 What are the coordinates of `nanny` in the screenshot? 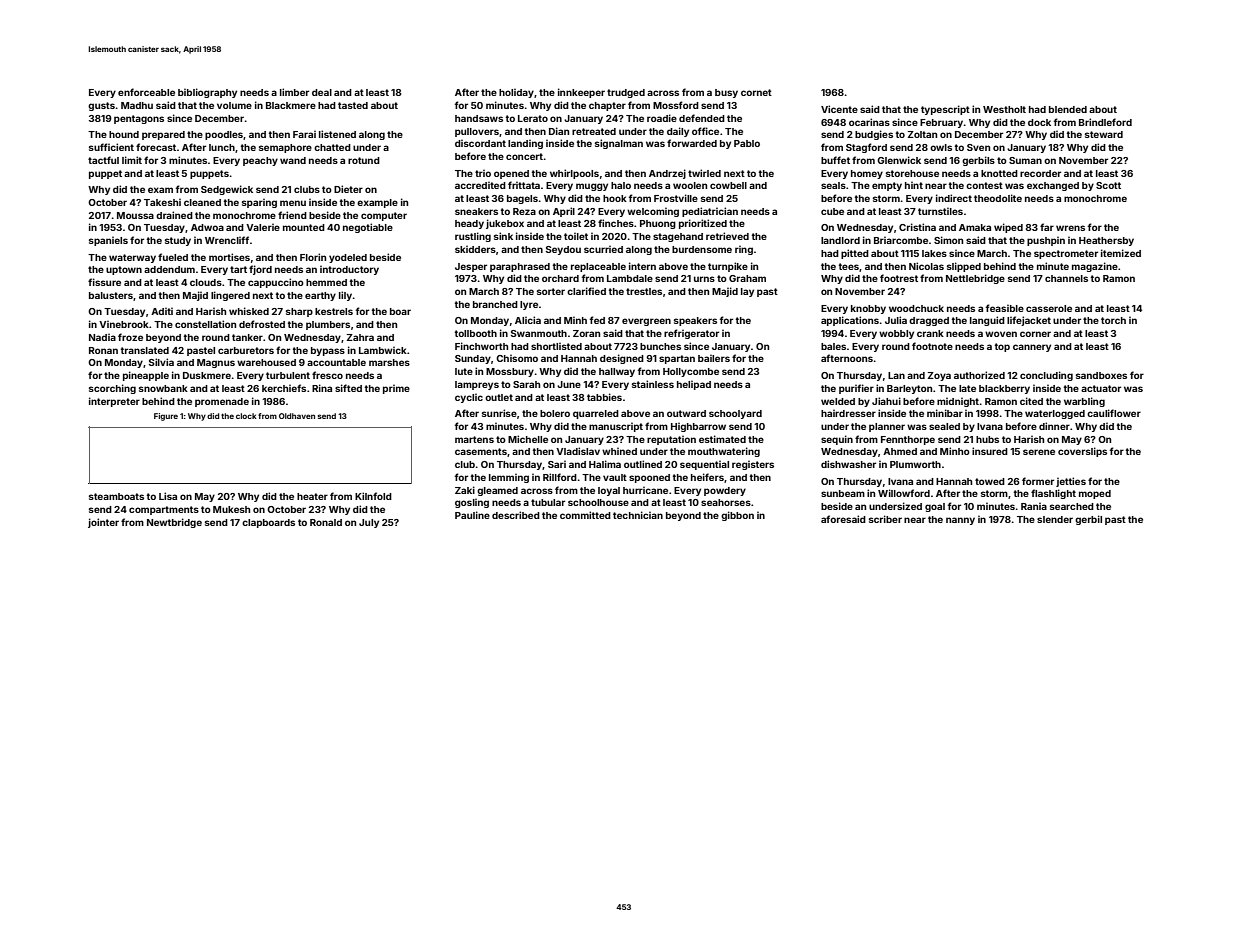 It's located at (960, 521).
